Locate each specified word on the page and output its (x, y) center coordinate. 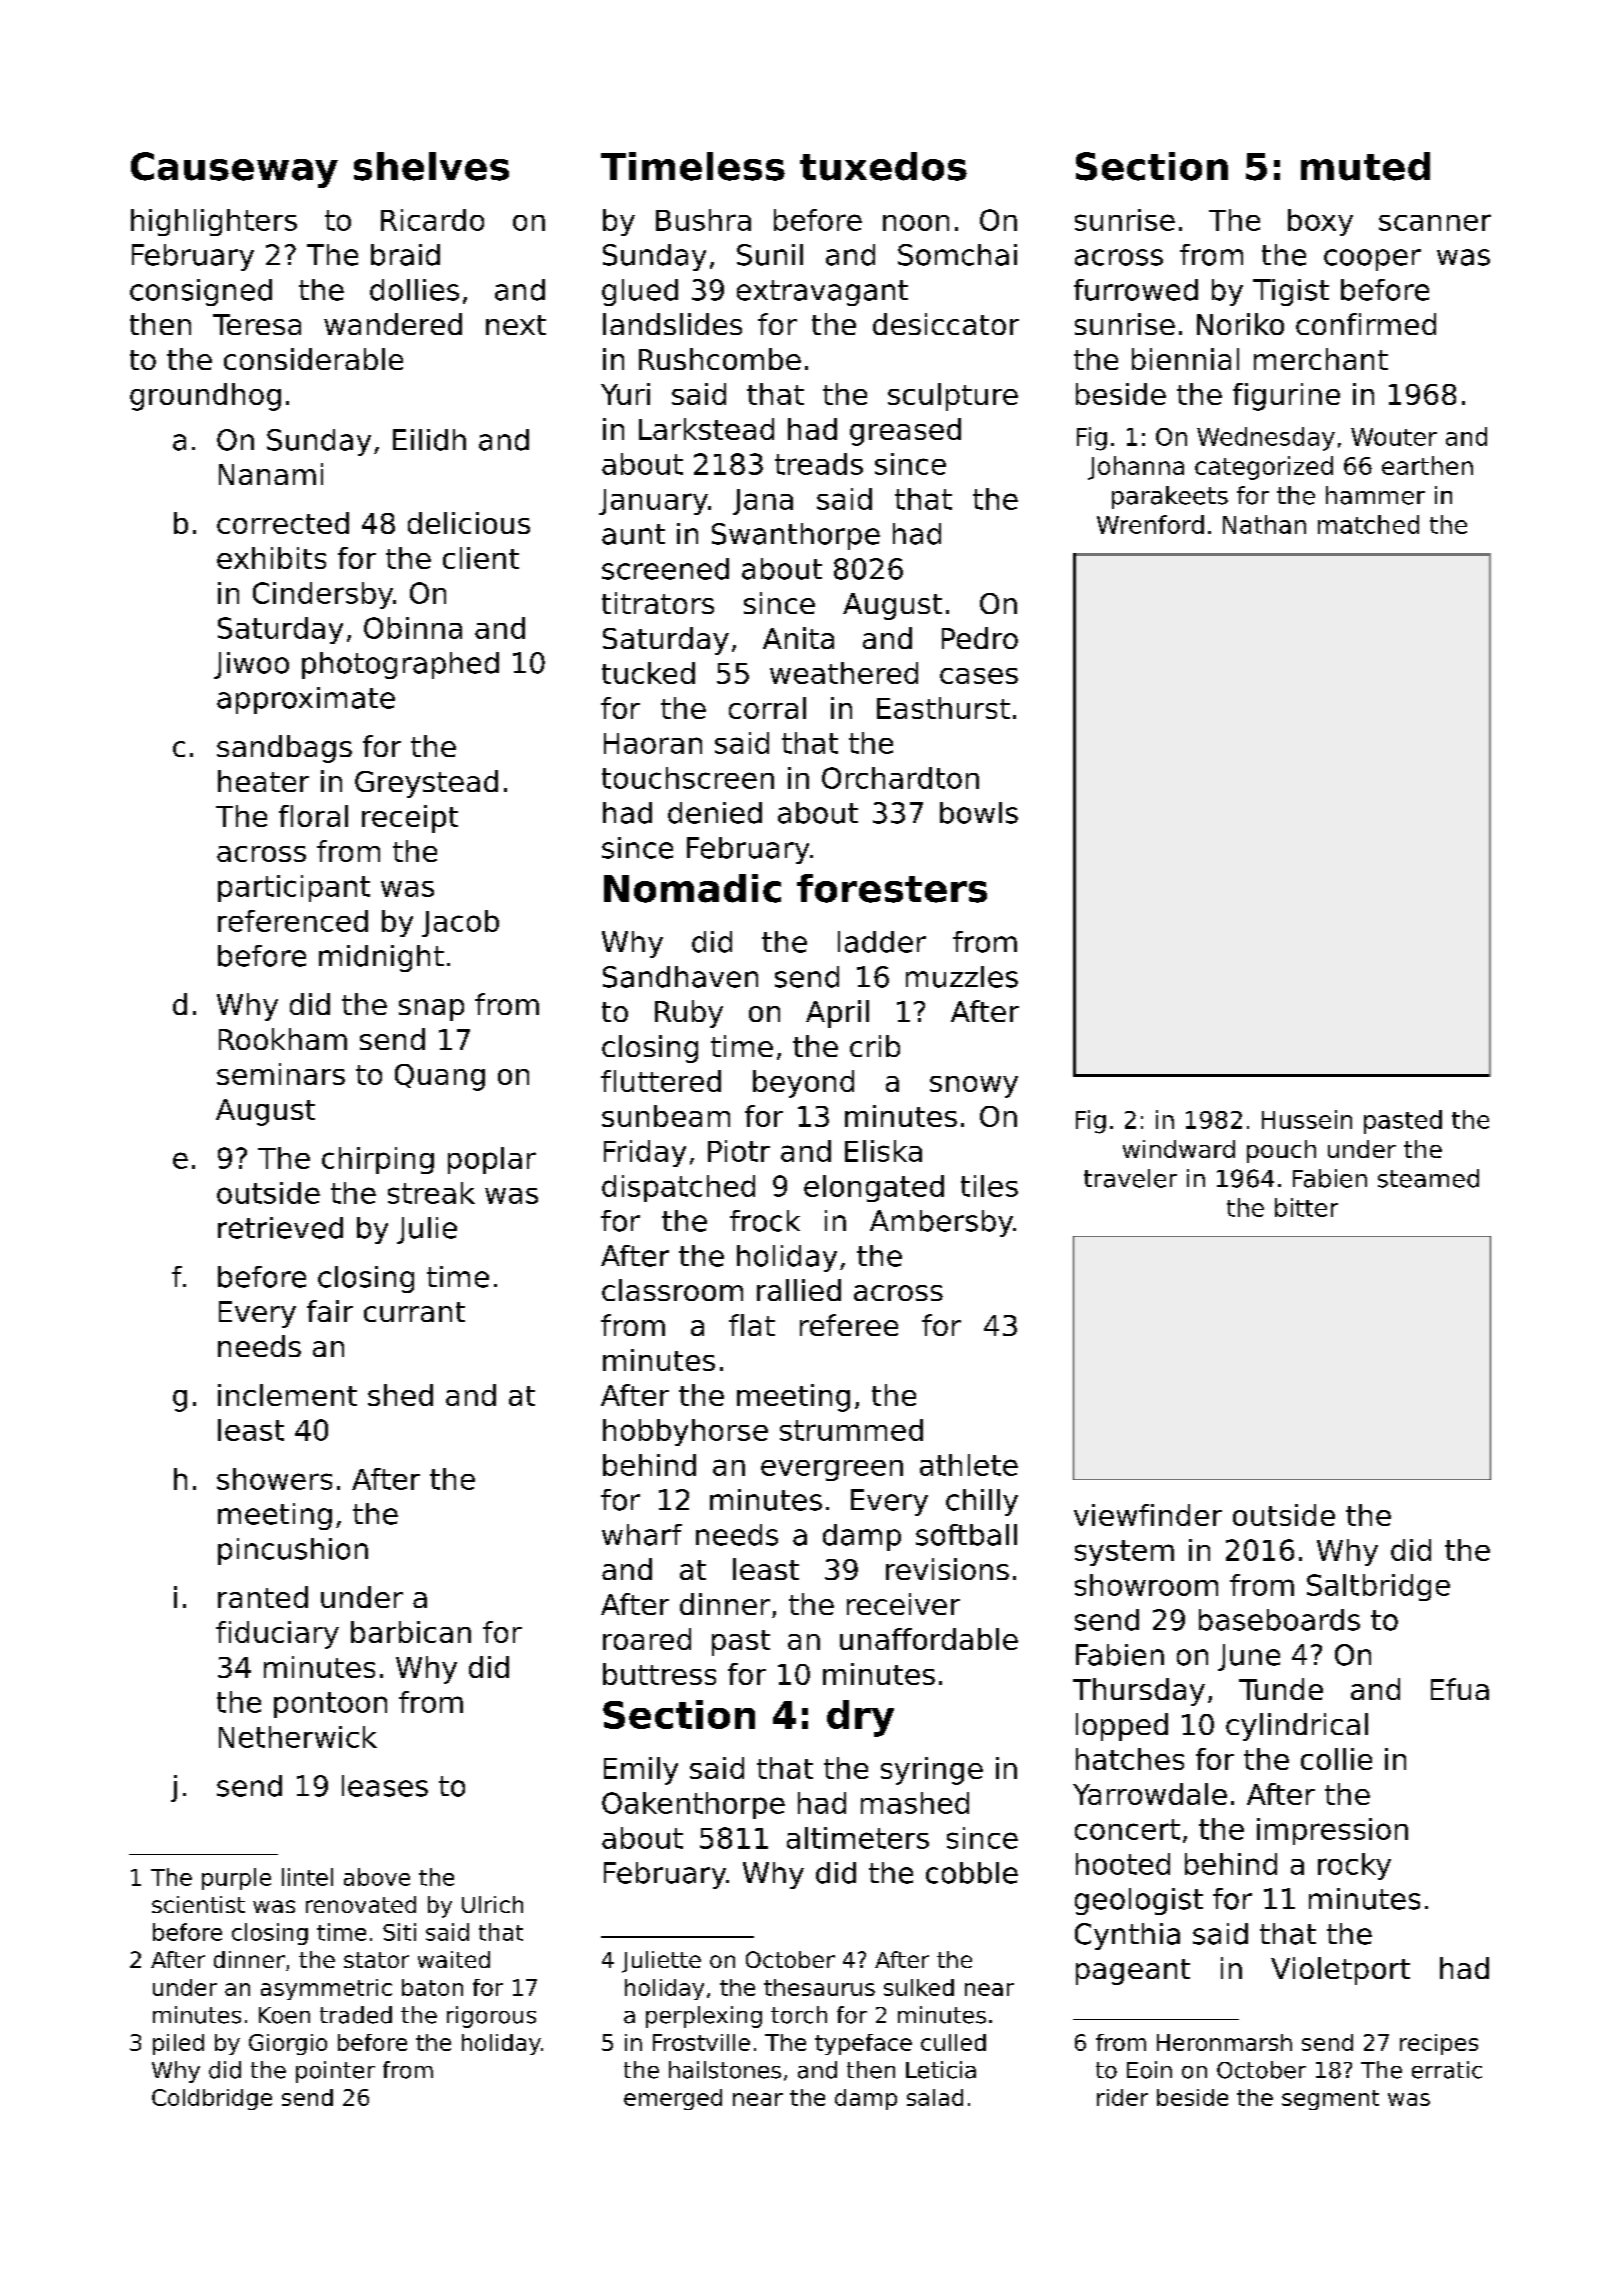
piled (178, 2044)
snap (431, 1010)
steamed (1428, 1178)
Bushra (703, 220)
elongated (874, 1188)
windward (1179, 1149)
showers (274, 1479)
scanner (1435, 222)
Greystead (426, 784)
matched (1368, 524)
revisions (947, 1569)
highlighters (214, 222)
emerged (673, 2099)
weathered (844, 673)
